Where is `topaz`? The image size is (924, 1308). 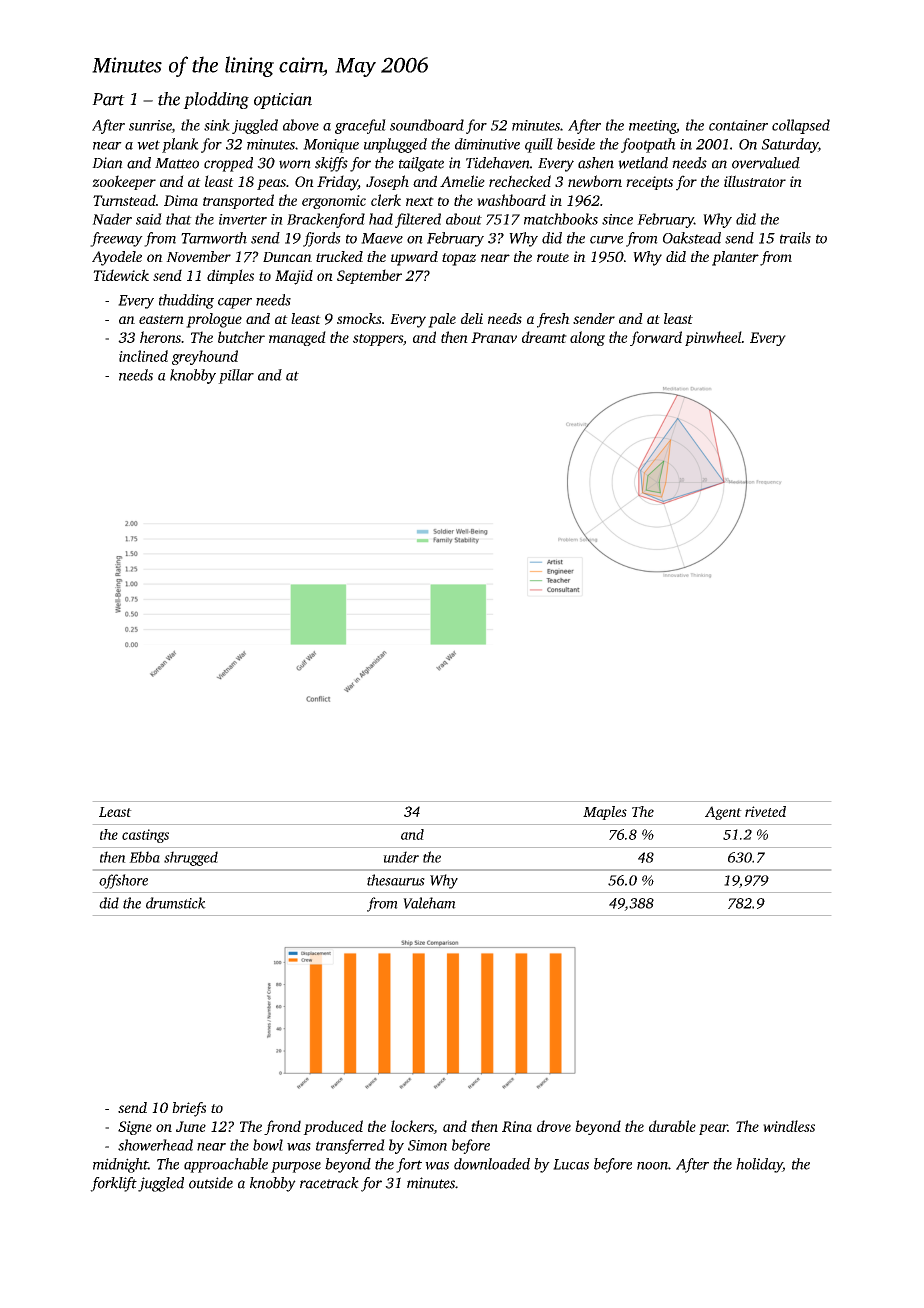
topaz is located at coordinates (459, 259).
